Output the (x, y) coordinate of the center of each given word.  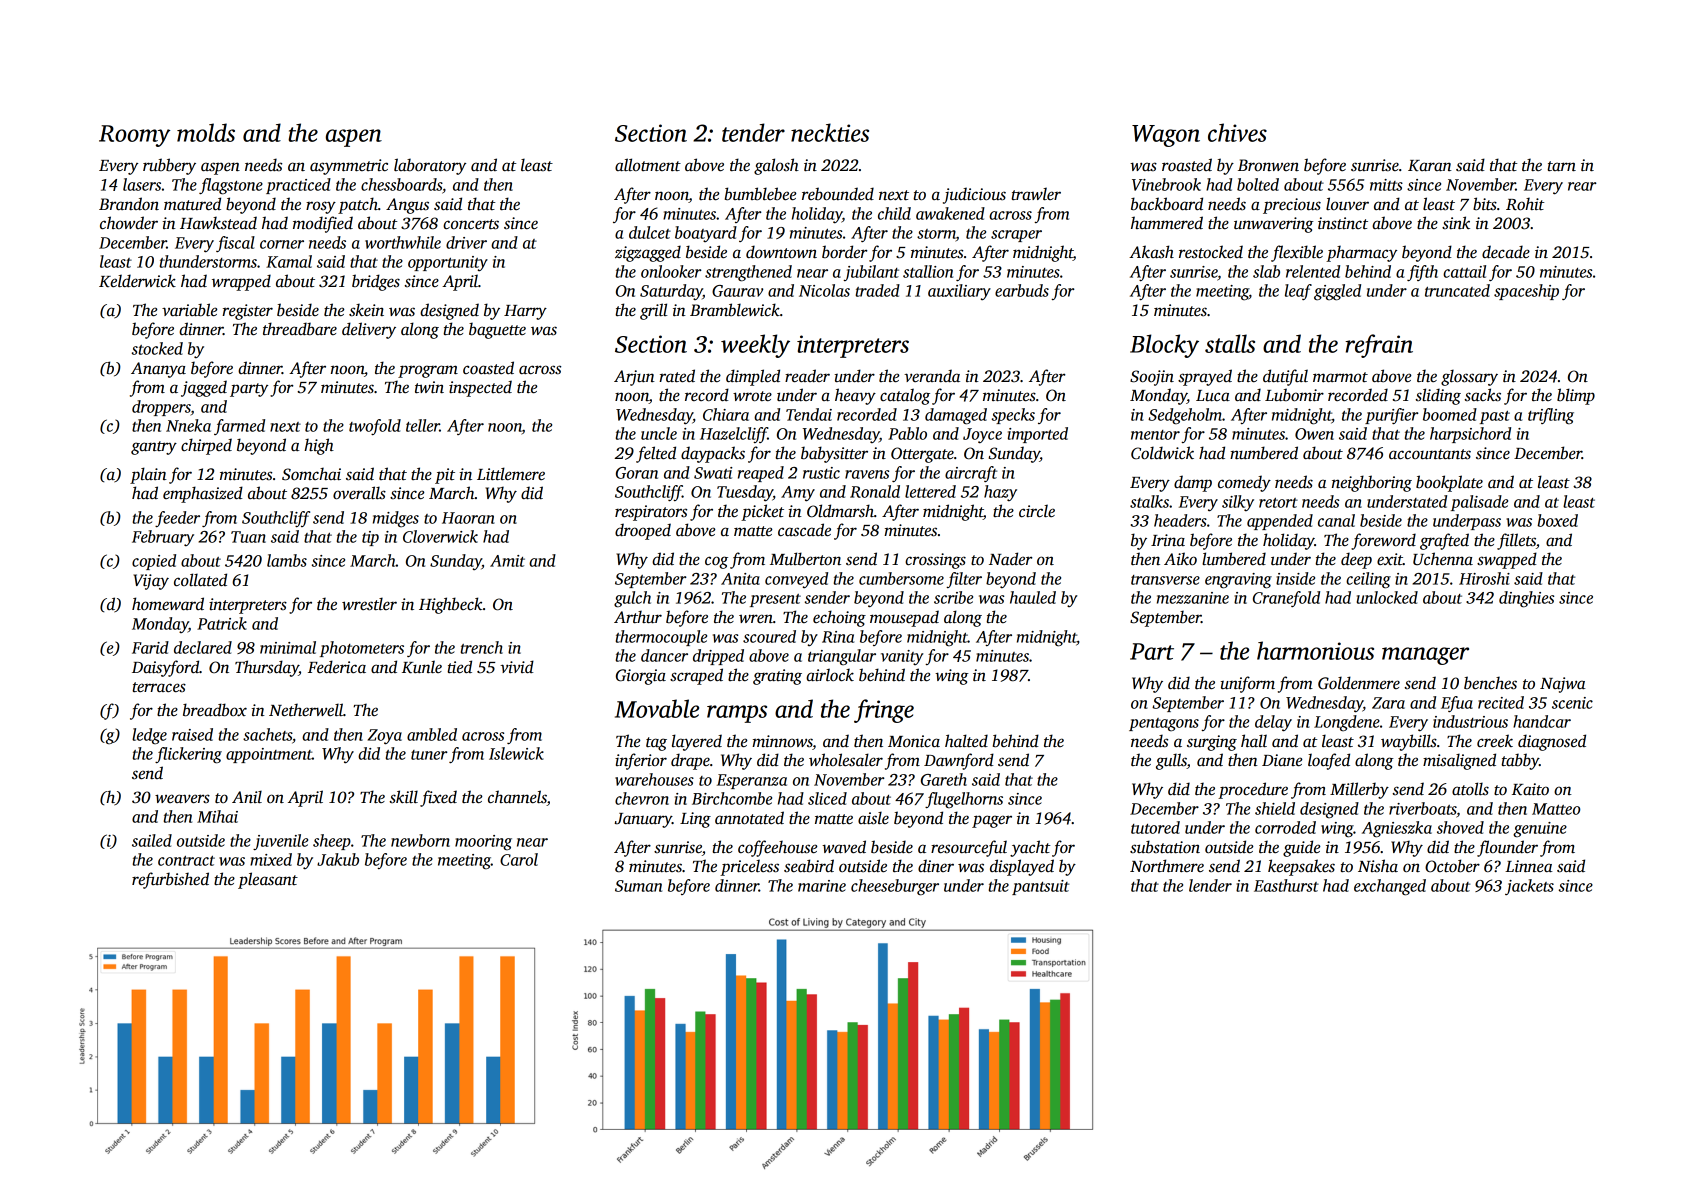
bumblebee (760, 194)
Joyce (982, 436)
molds (206, 132)
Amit (507, 561)
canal (1336, 520)
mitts (1386, 185)
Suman (638, 886)
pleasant (268, 880)
